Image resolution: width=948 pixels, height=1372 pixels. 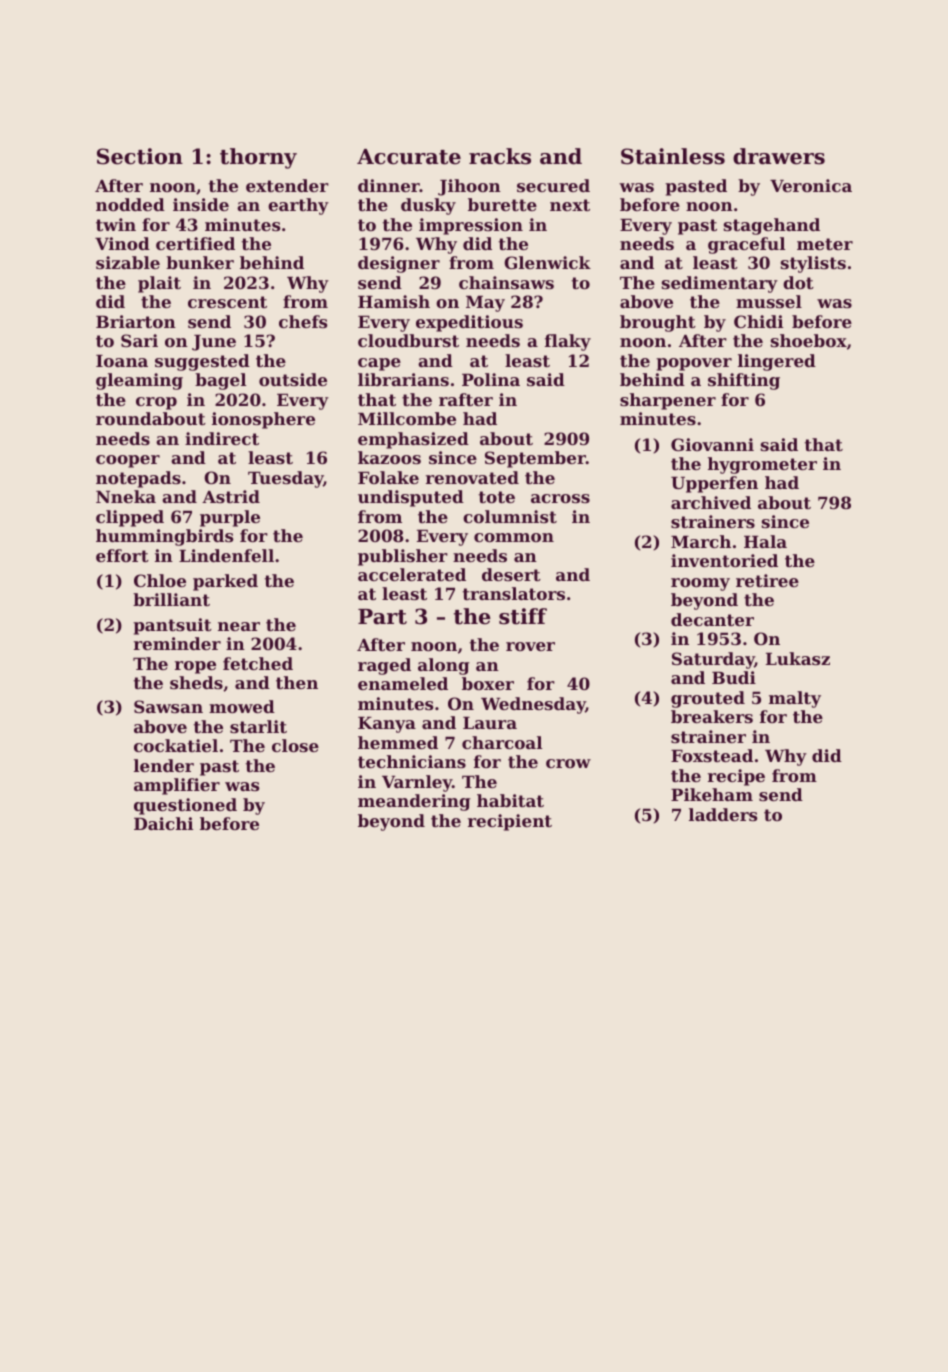 I want to click on impression, so click(x=471, y=226).
